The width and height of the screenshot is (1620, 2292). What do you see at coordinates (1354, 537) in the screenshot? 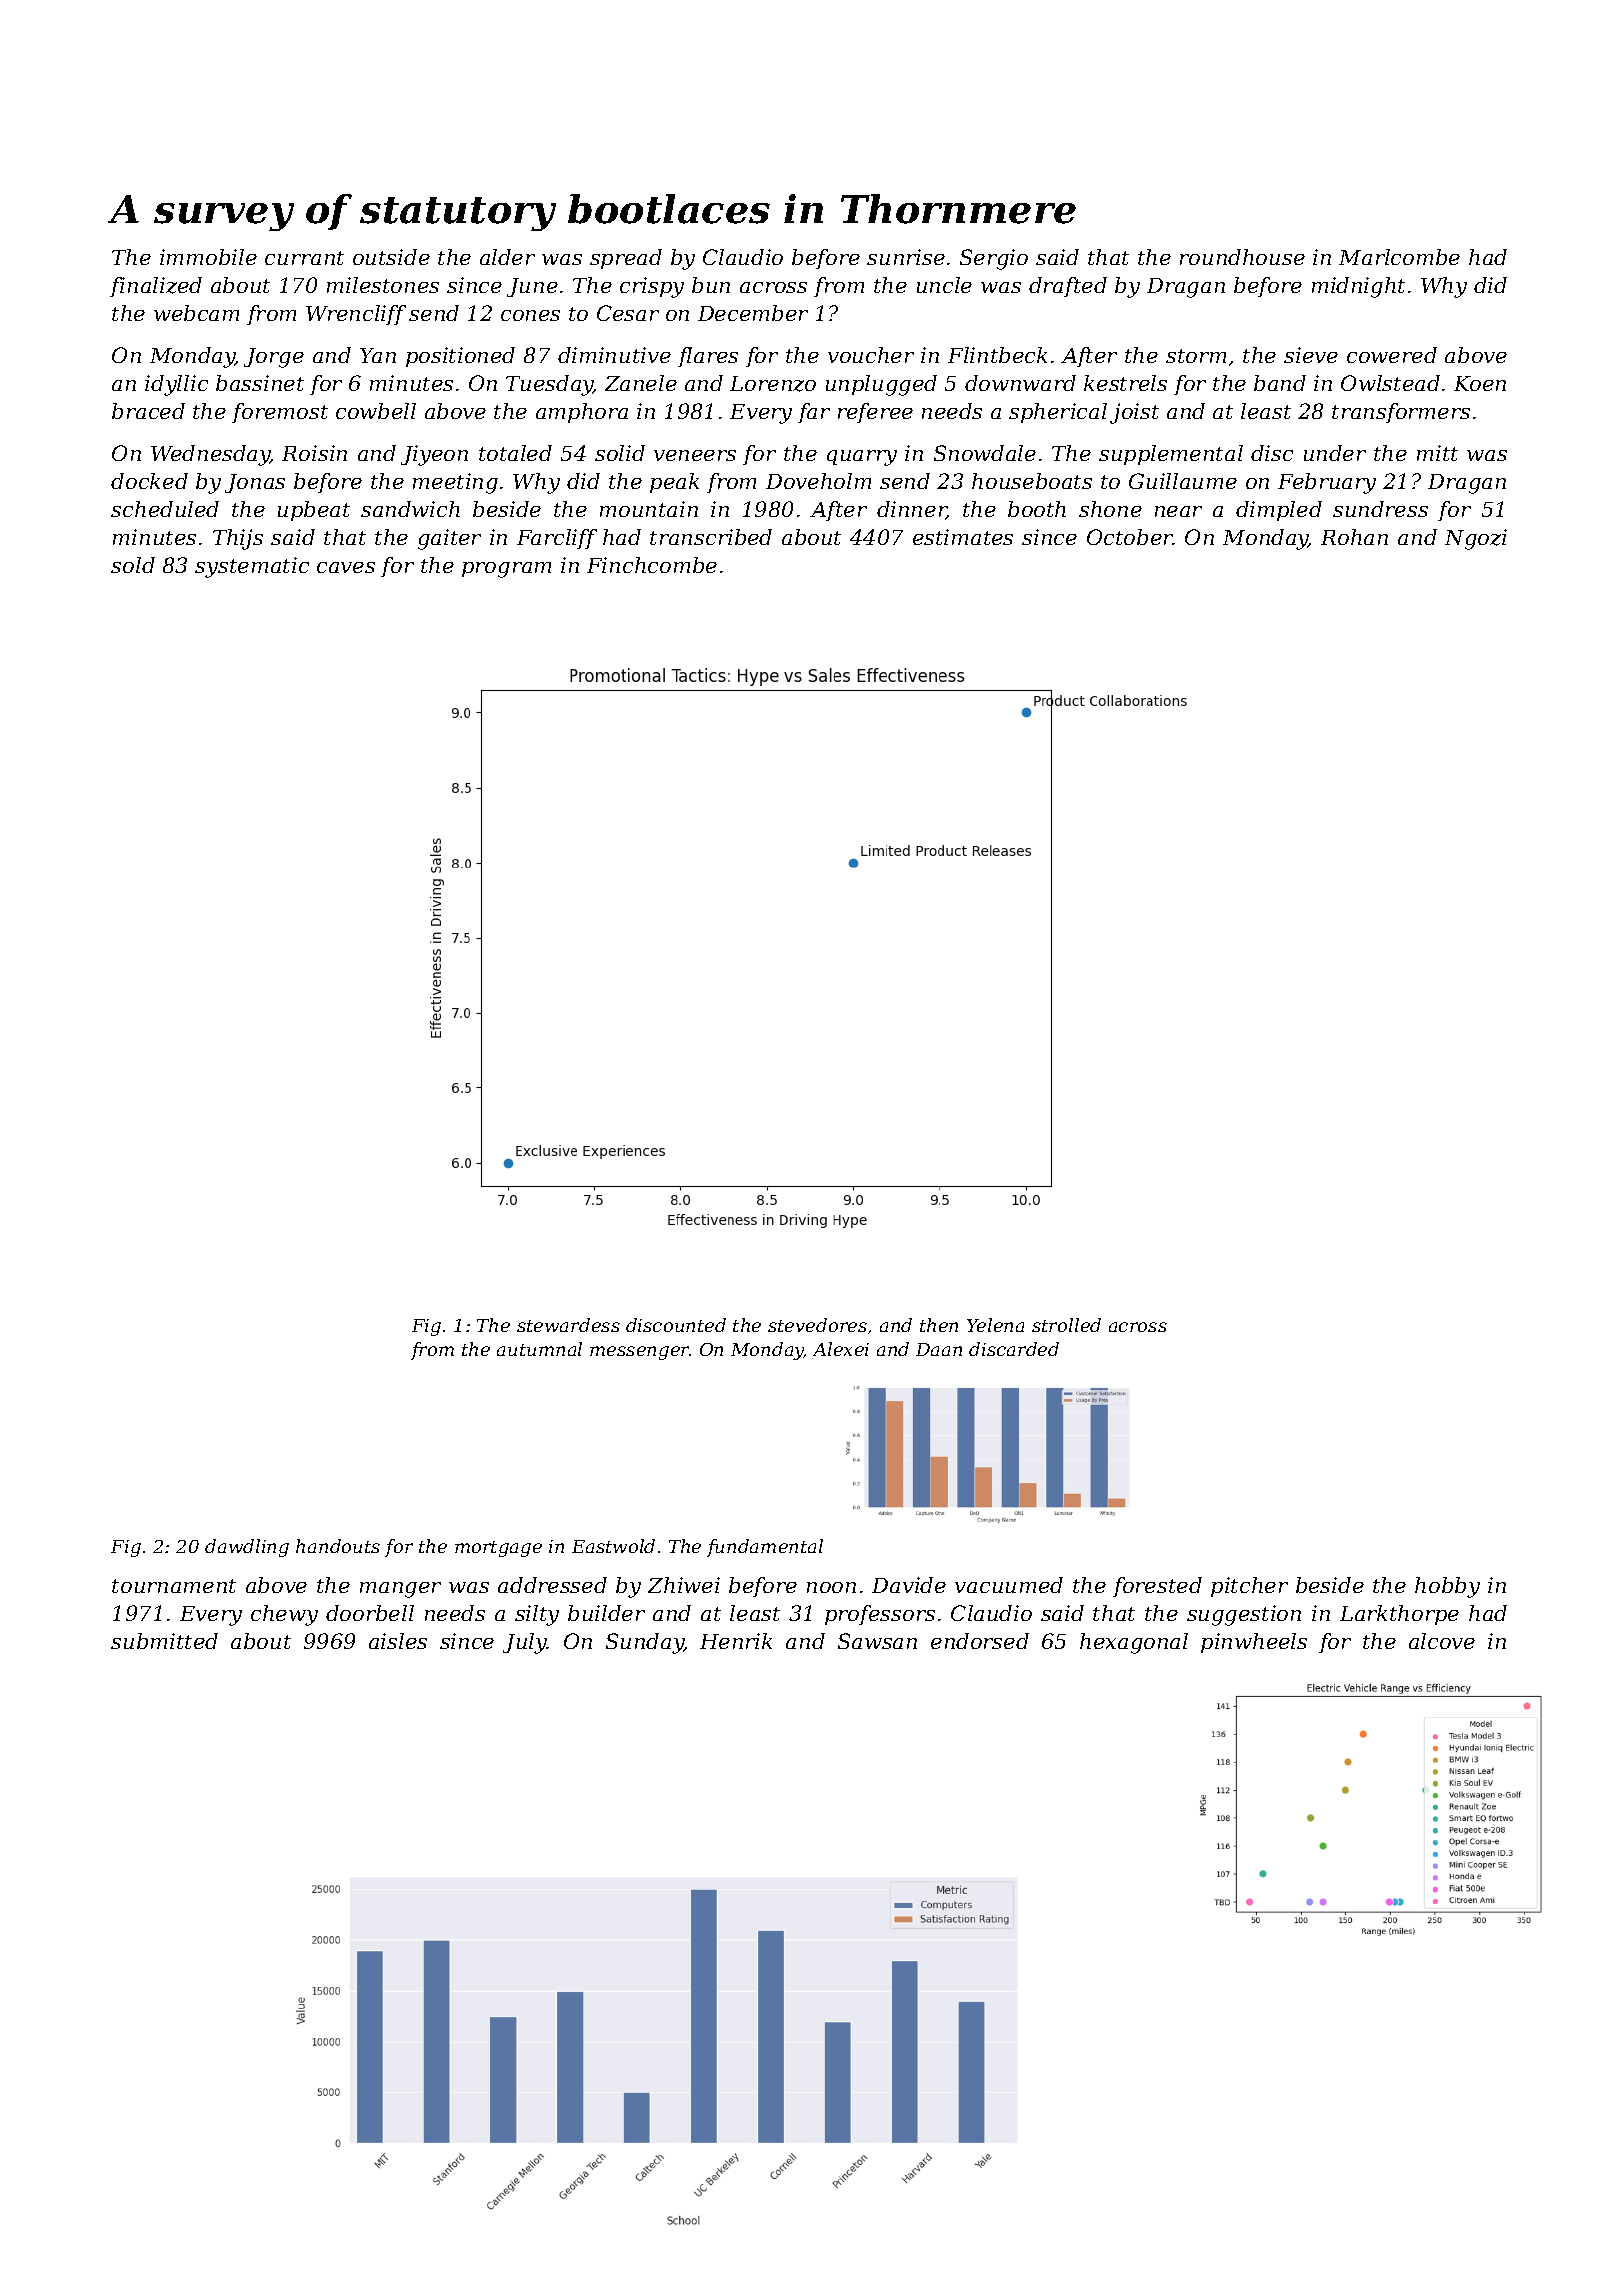
I see `Rohan` at bounding box center [1354, 537].
